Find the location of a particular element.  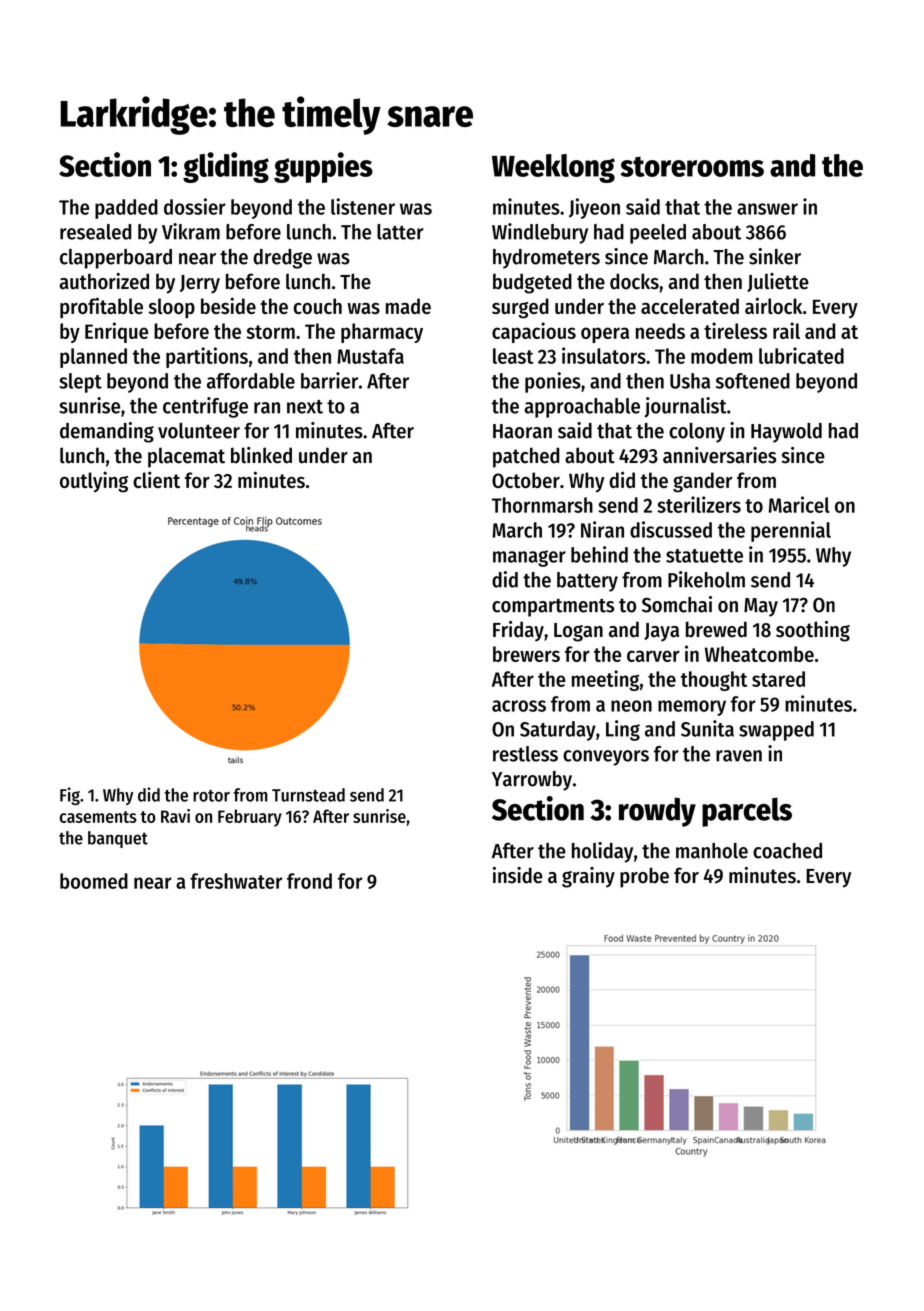

manager is located at coordinates (529, 558).
